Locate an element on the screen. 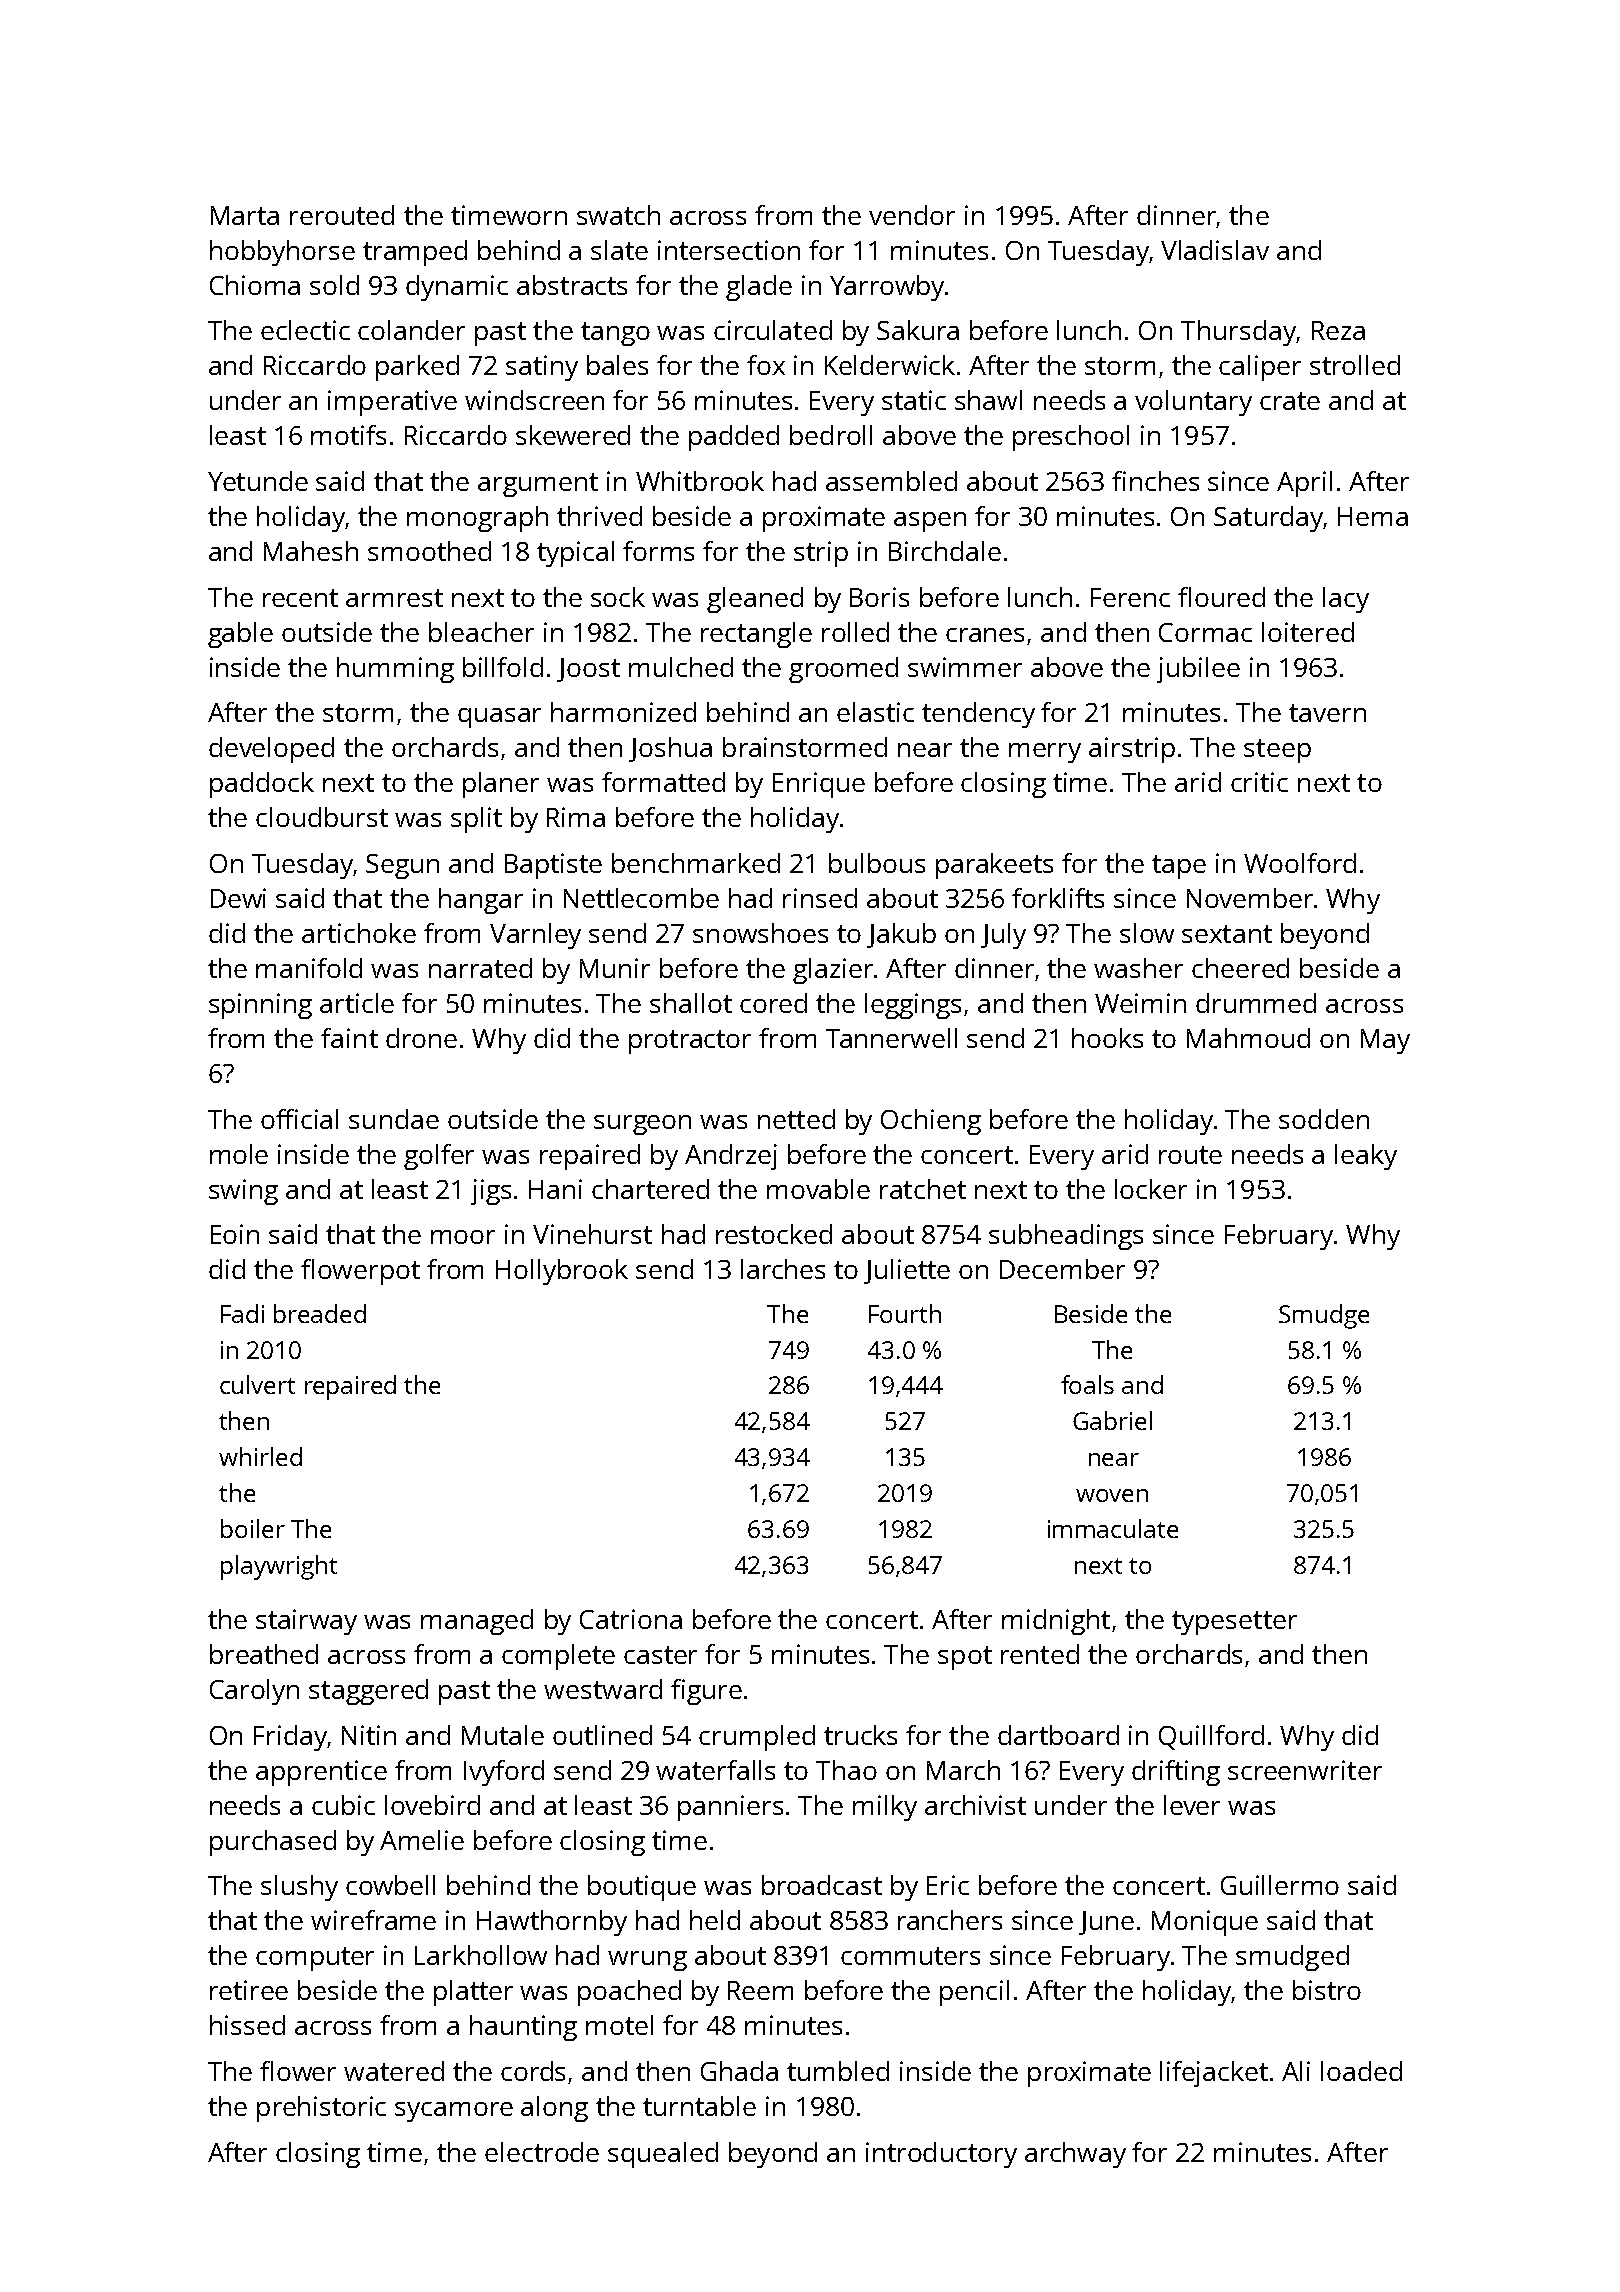  cloudburst is located at coordinates (322, 817).
